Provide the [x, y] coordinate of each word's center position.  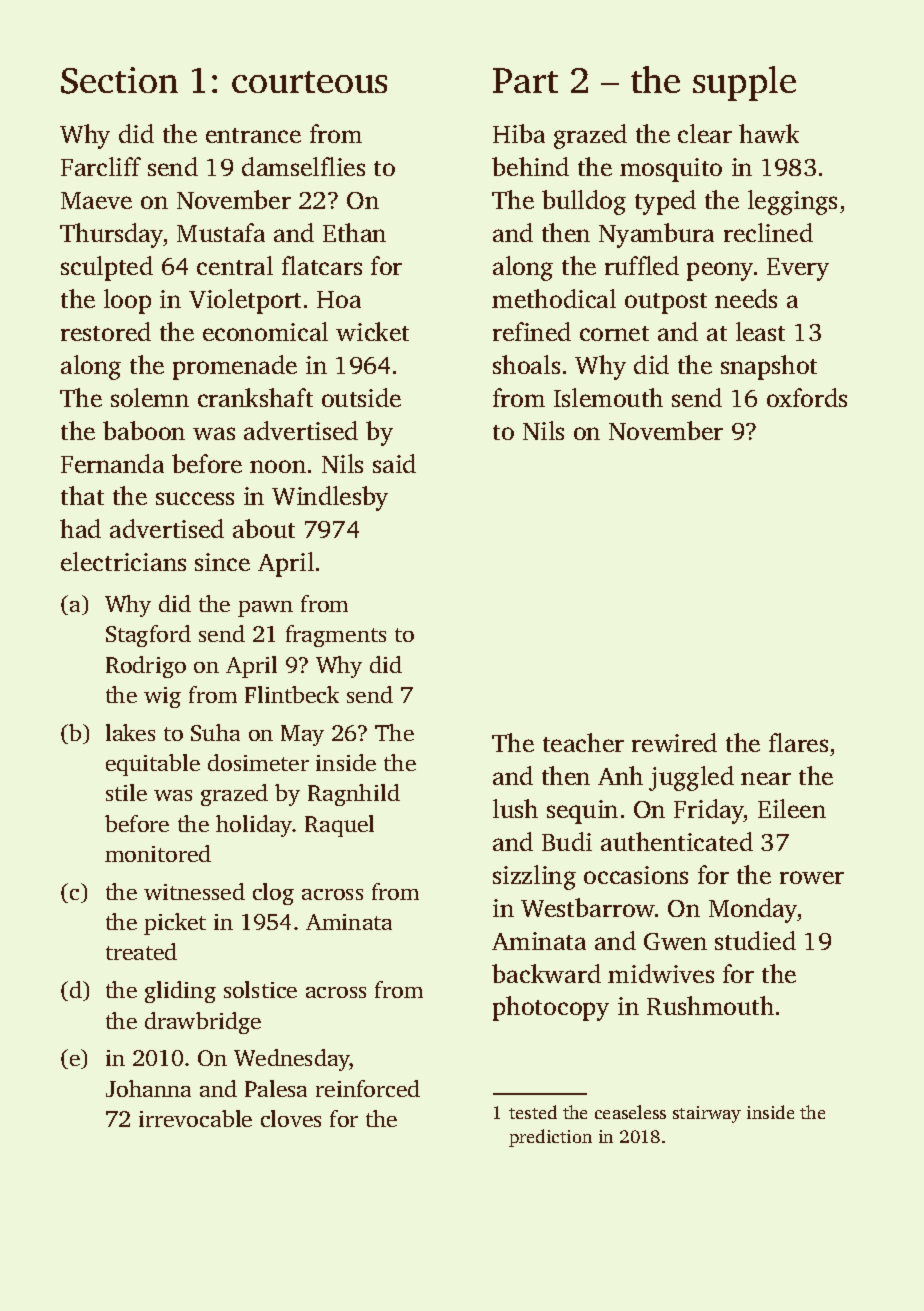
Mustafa [221, 232]
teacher [583, 742]
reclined [768, 232]
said [394, 463]
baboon [144, 430]
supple [744, 83]
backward [546, 973]
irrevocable [195, 1118]
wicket [372, 331]
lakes [130, 732]
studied [755, 940]
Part [525, 80]
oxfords [807, 397]
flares [798, 742]
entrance [253, 135]
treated [141, 951]
